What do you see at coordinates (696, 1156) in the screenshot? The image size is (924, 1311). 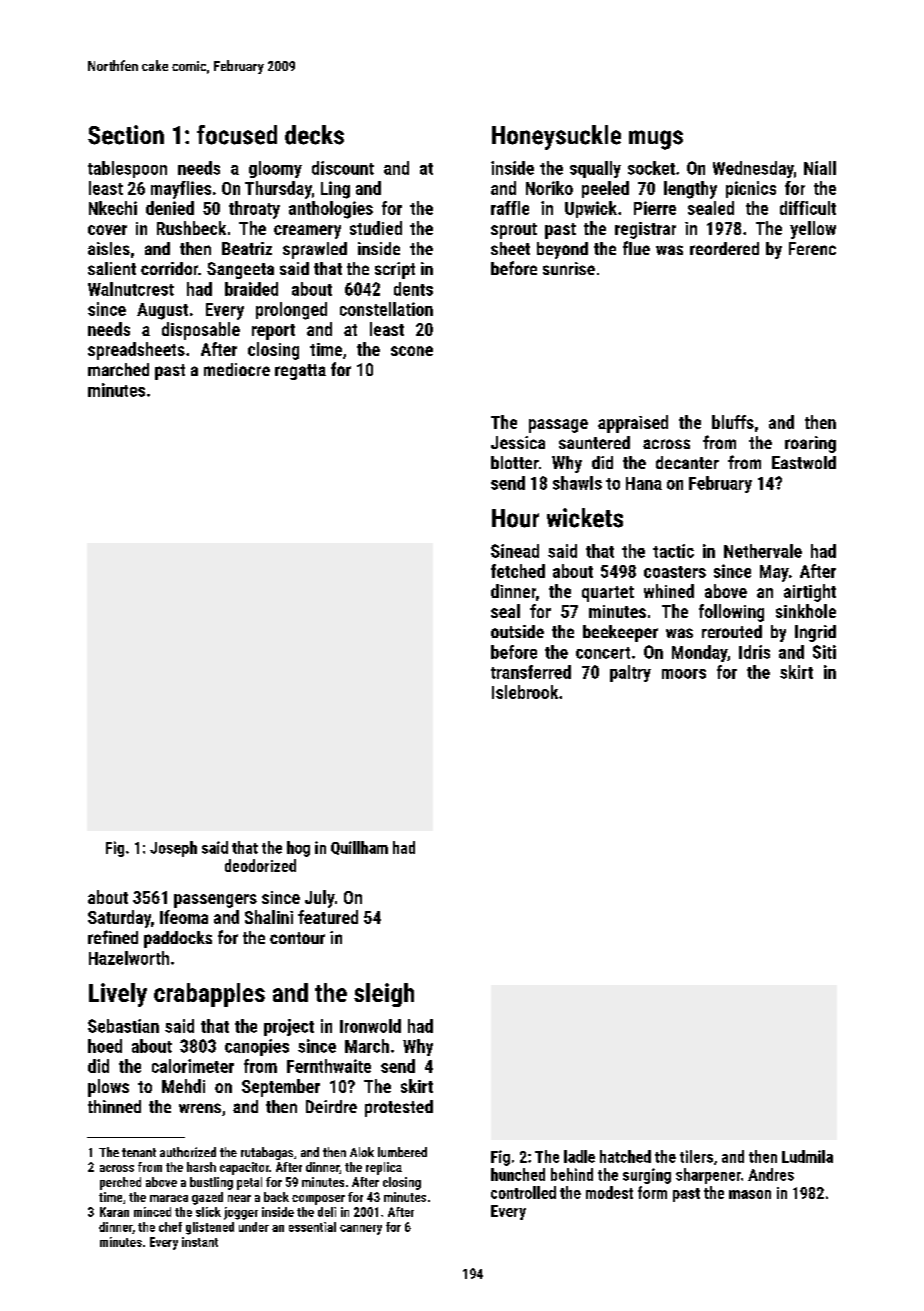 I see `tilers` at bounding box center [696, 1156].
